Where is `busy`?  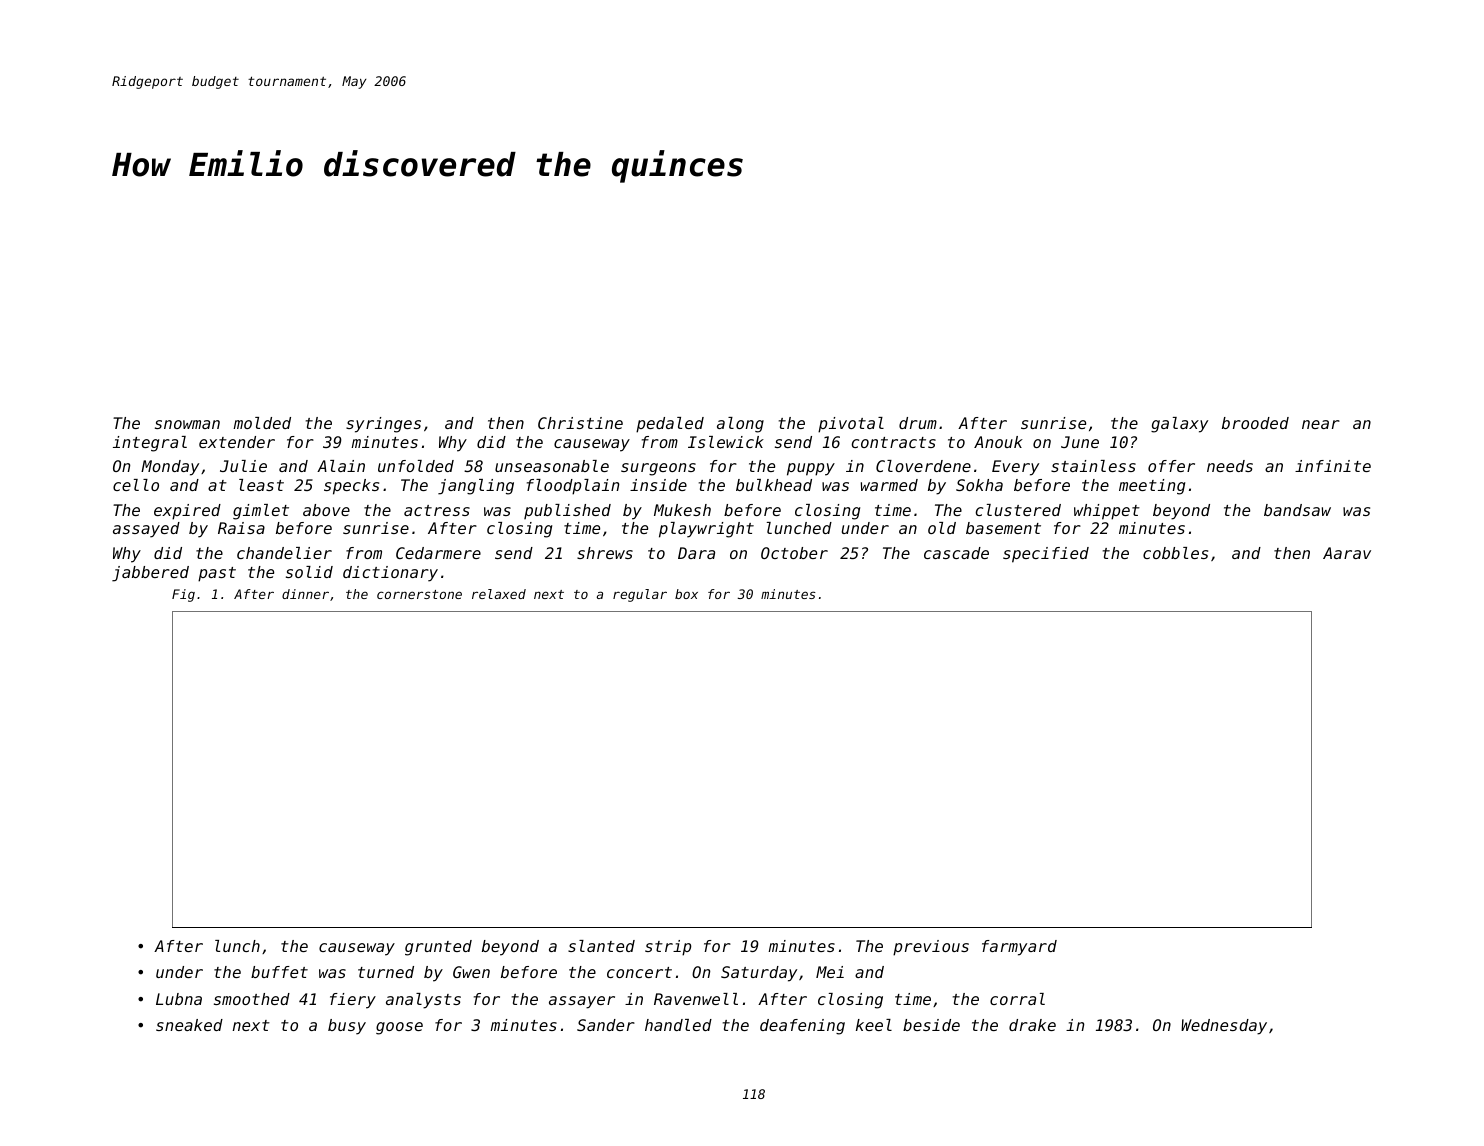
busy is located at coordinates (347, 1027).
